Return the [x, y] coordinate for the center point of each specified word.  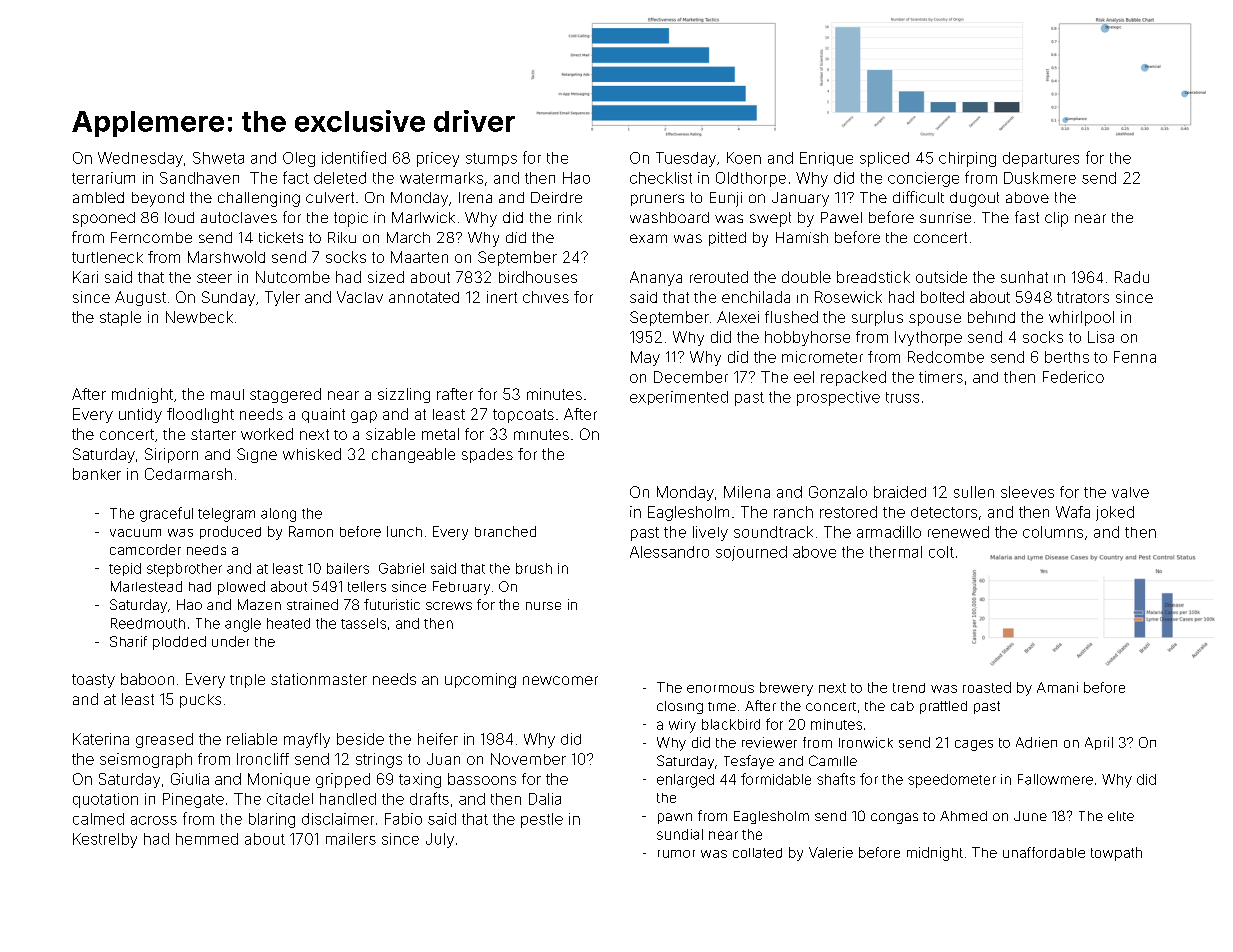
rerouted [719, 277]
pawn [675, 818]
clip [1056, 219]
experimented [679, 398]
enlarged [685, 781]
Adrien [1036, 742]
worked [267, 434]
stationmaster [319, 679]
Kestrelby [105, 840]
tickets [281, 237]
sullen [974, 492]
